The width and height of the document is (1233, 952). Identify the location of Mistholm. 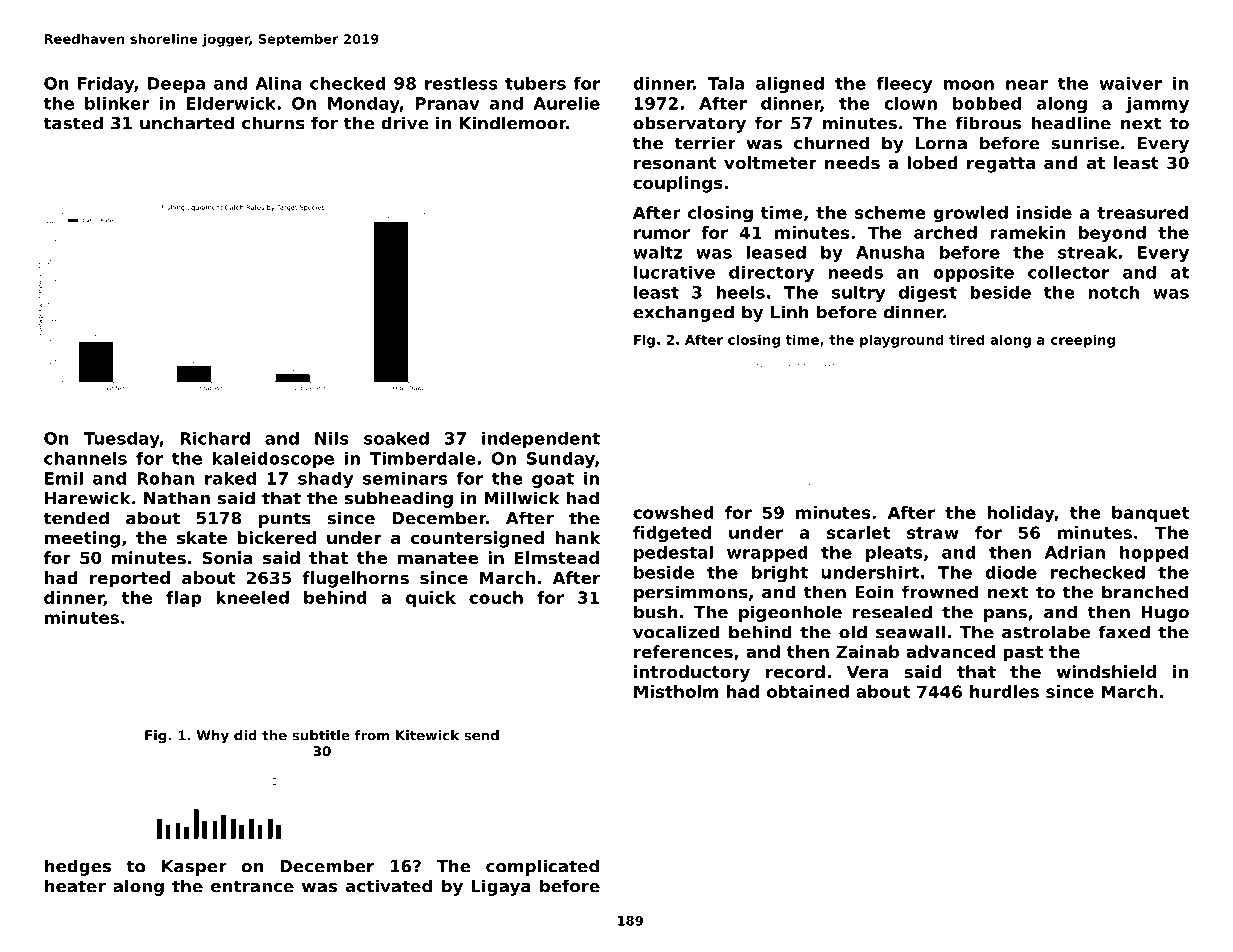
(676, 691).
